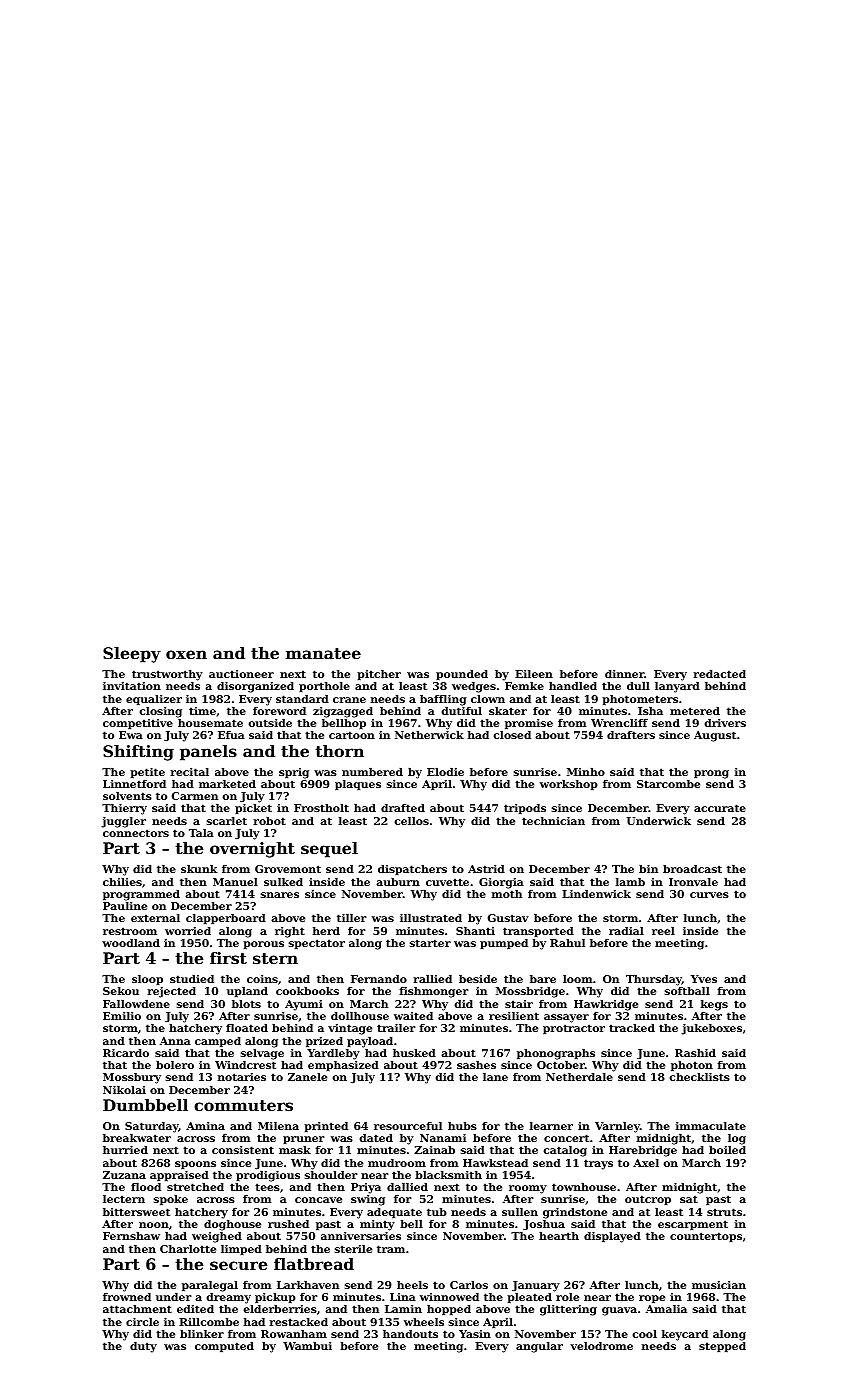 Image resolution: width=849 pixels, height=1400 pixels. What do you see at coordinates (668, 784) in the document?
I see `Starcombe` at bounding box center [668, 784].
